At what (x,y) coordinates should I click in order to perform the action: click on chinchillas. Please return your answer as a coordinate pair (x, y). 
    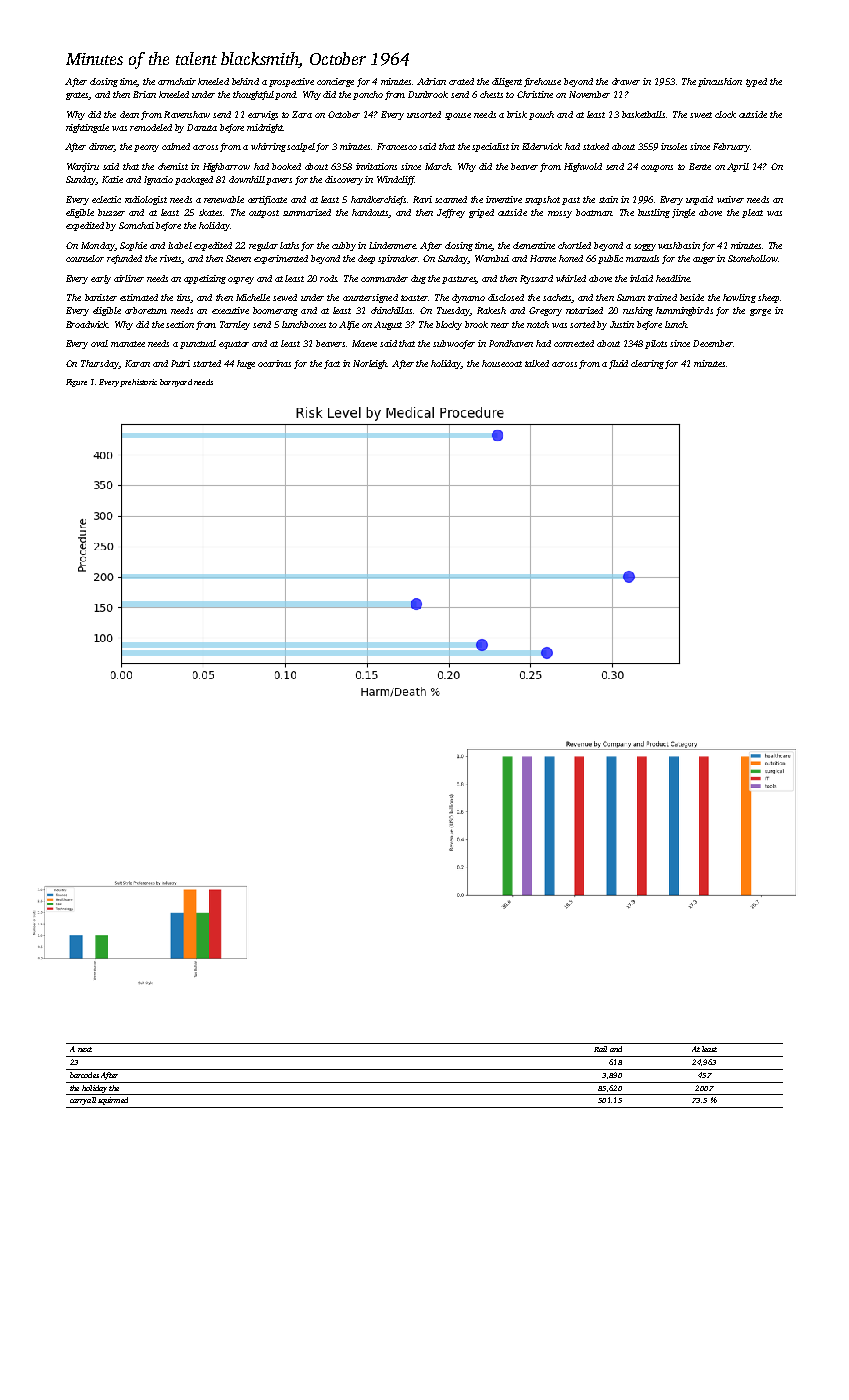
    Looking at the image, I should click on (391, 310).
